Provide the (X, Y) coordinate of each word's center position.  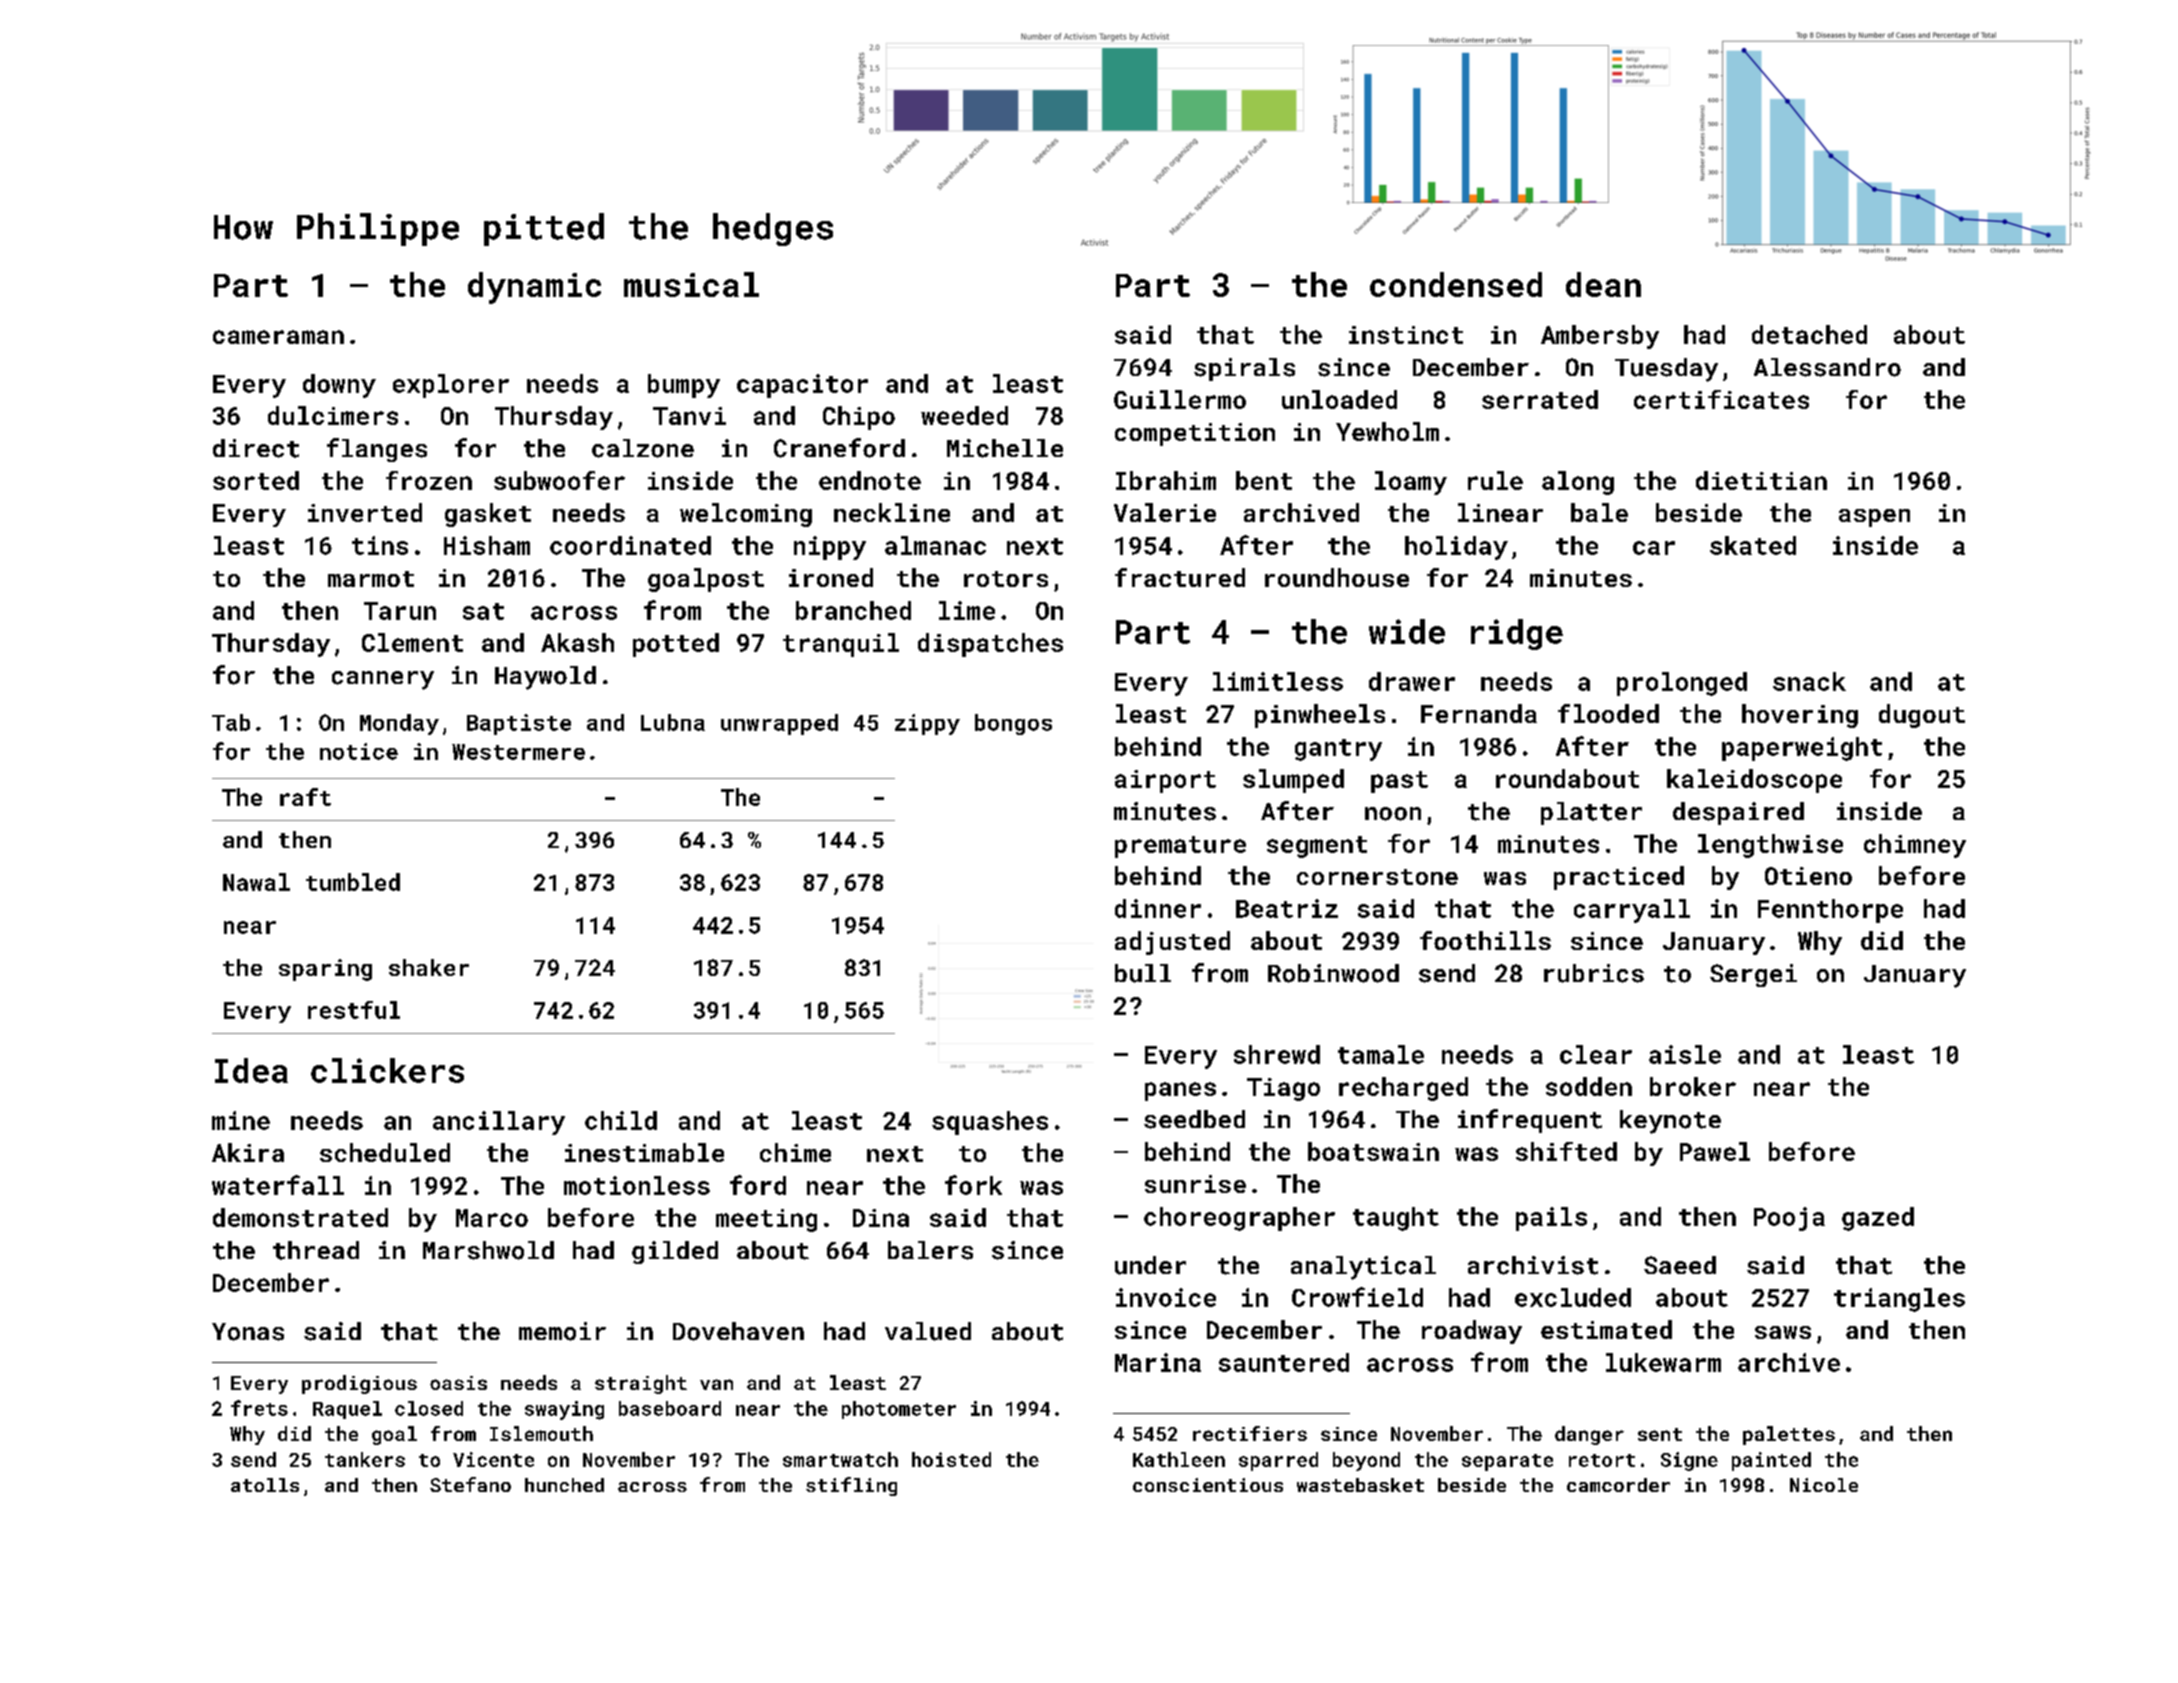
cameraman (278, 337)
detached (1809, 334)
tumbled (353, 882)
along (1578, 483)
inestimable (644, 1152)
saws (1783, 1332)
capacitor (802, 386)
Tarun (400, 611)
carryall (1632, 911)
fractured (1180, 577)
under (1150, 1265)
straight (641, 1384)
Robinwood (1333, 973)
